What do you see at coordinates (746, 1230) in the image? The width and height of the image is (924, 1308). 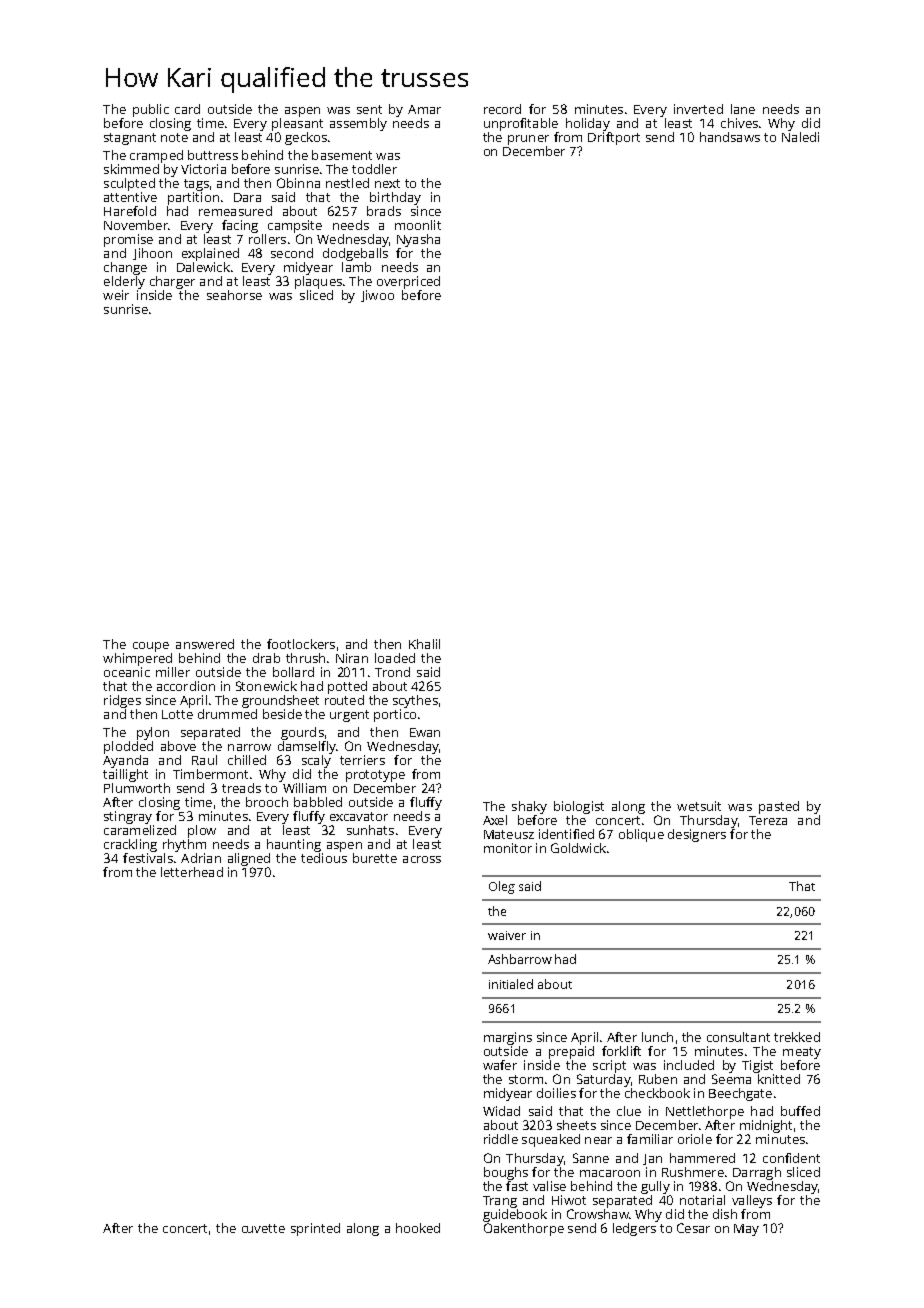 I see `May` at bounding box center [746, 1230].
